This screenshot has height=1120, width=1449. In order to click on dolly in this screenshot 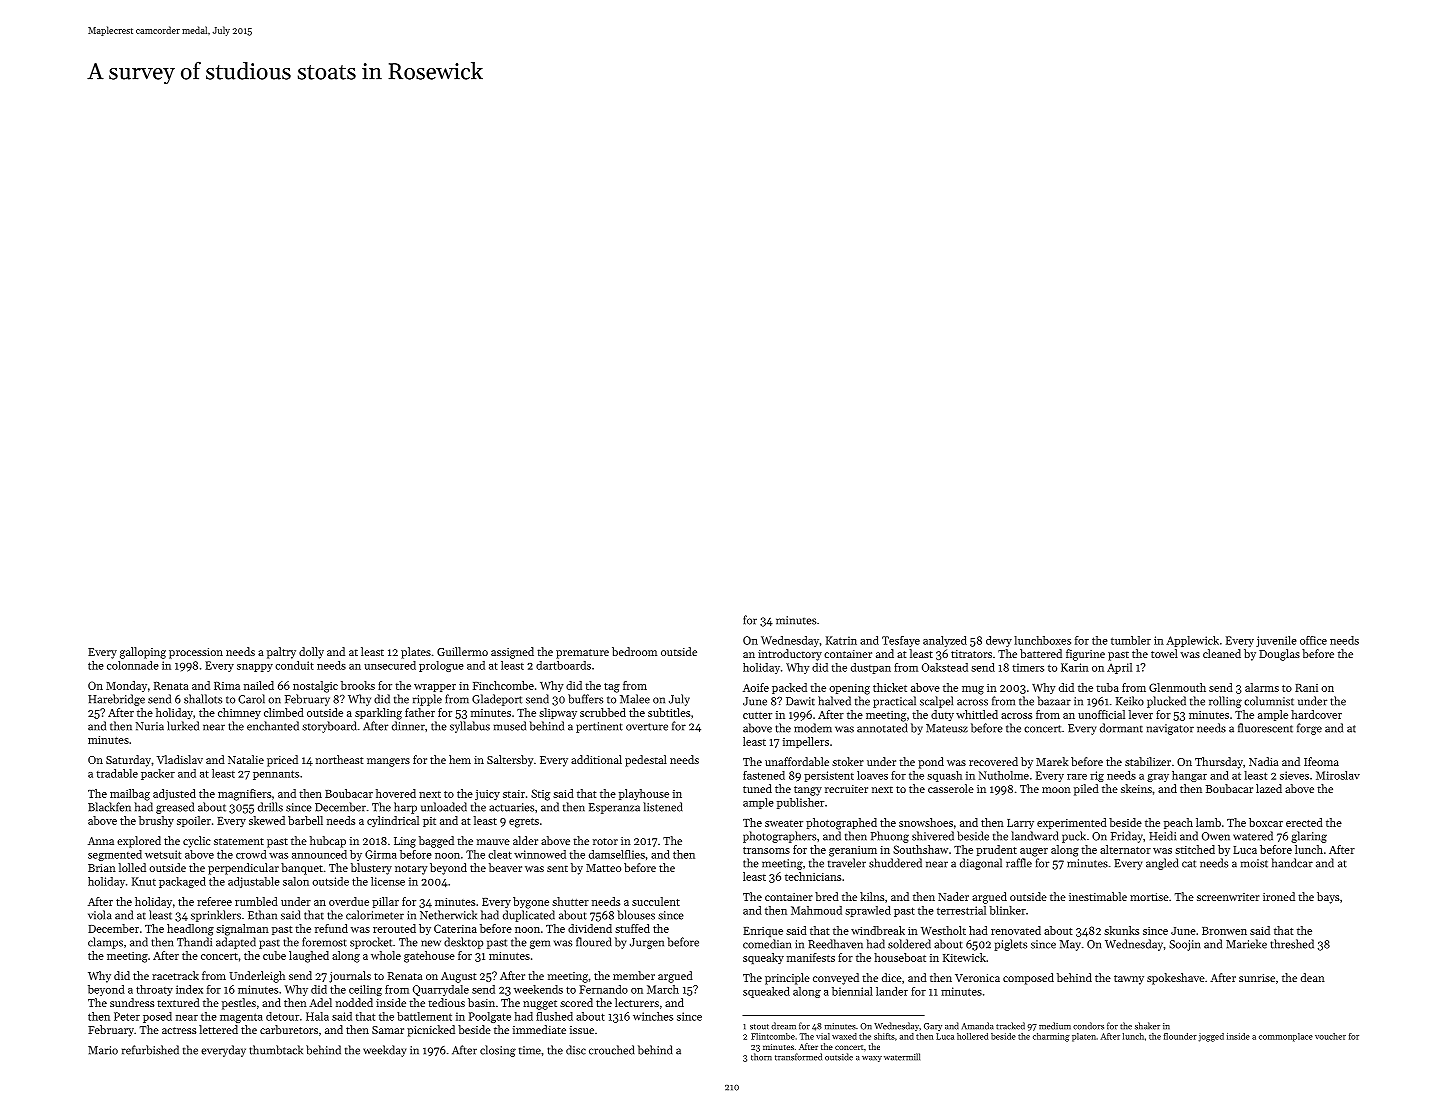, I will do `click(311, 653)`.
